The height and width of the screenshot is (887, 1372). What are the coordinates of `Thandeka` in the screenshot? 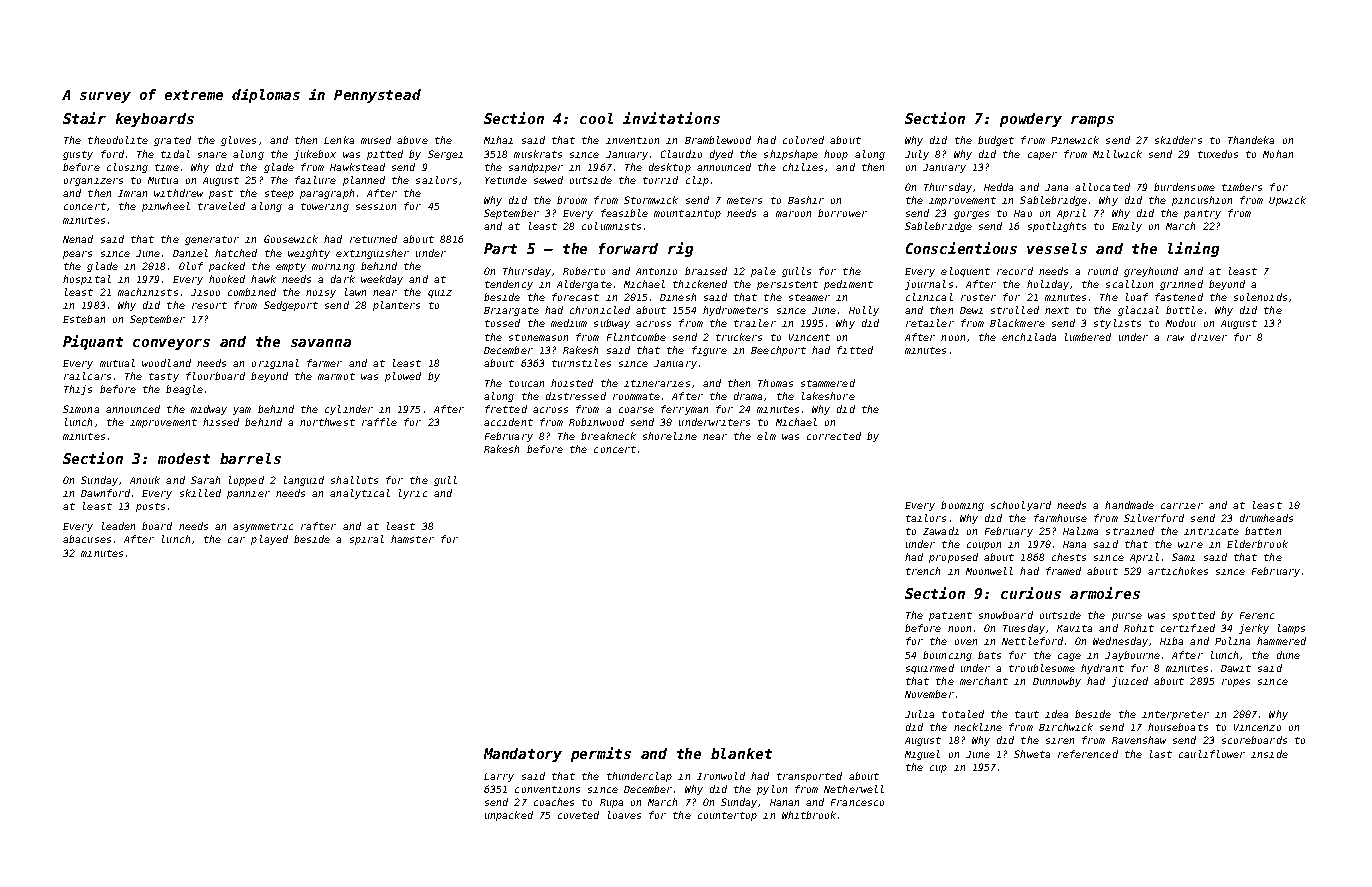 It's located at (1251, 140).
